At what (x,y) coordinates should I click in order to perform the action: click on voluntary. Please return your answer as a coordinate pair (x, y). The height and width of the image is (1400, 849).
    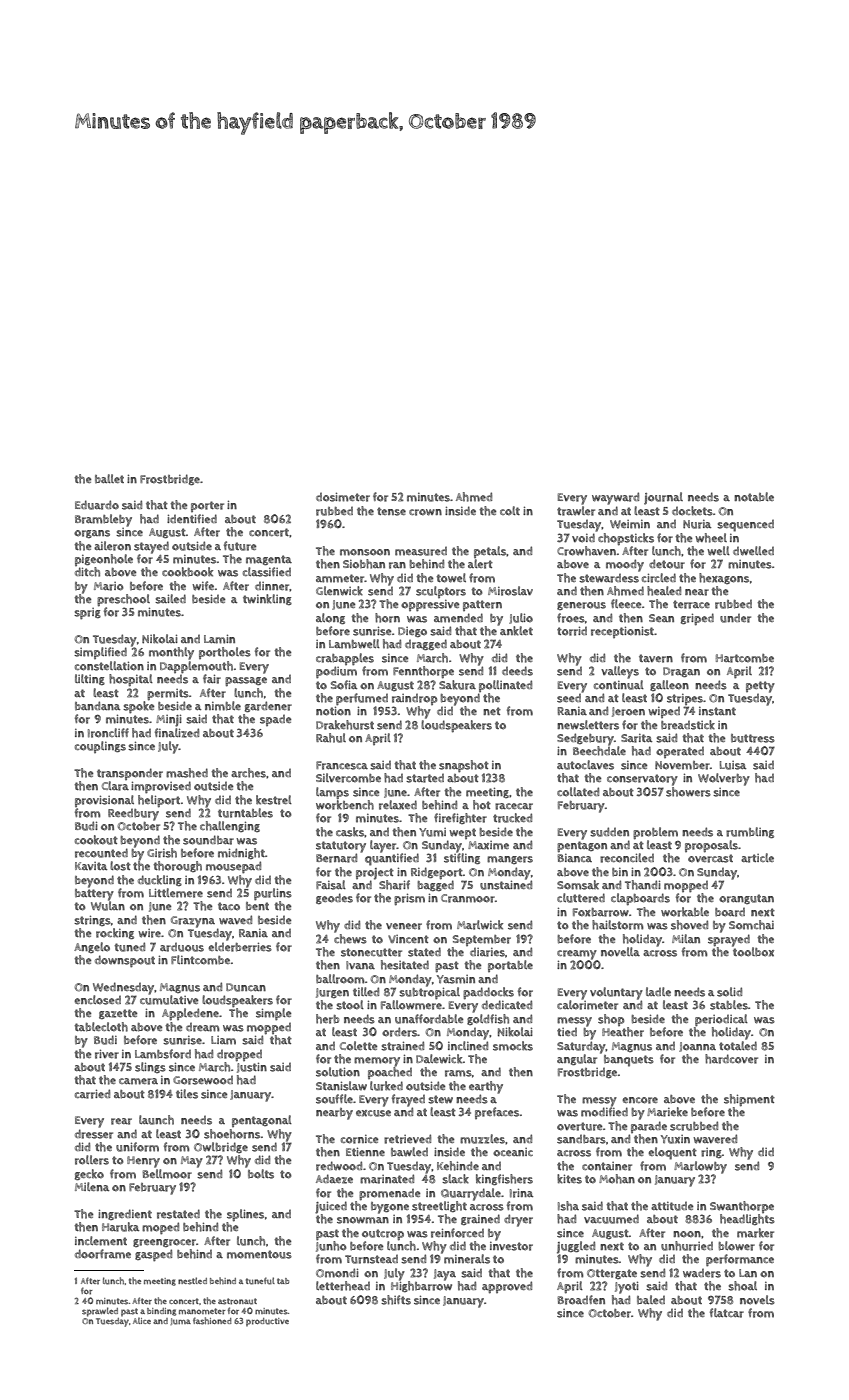
    Looking at the image, I should click on (616, 993).
